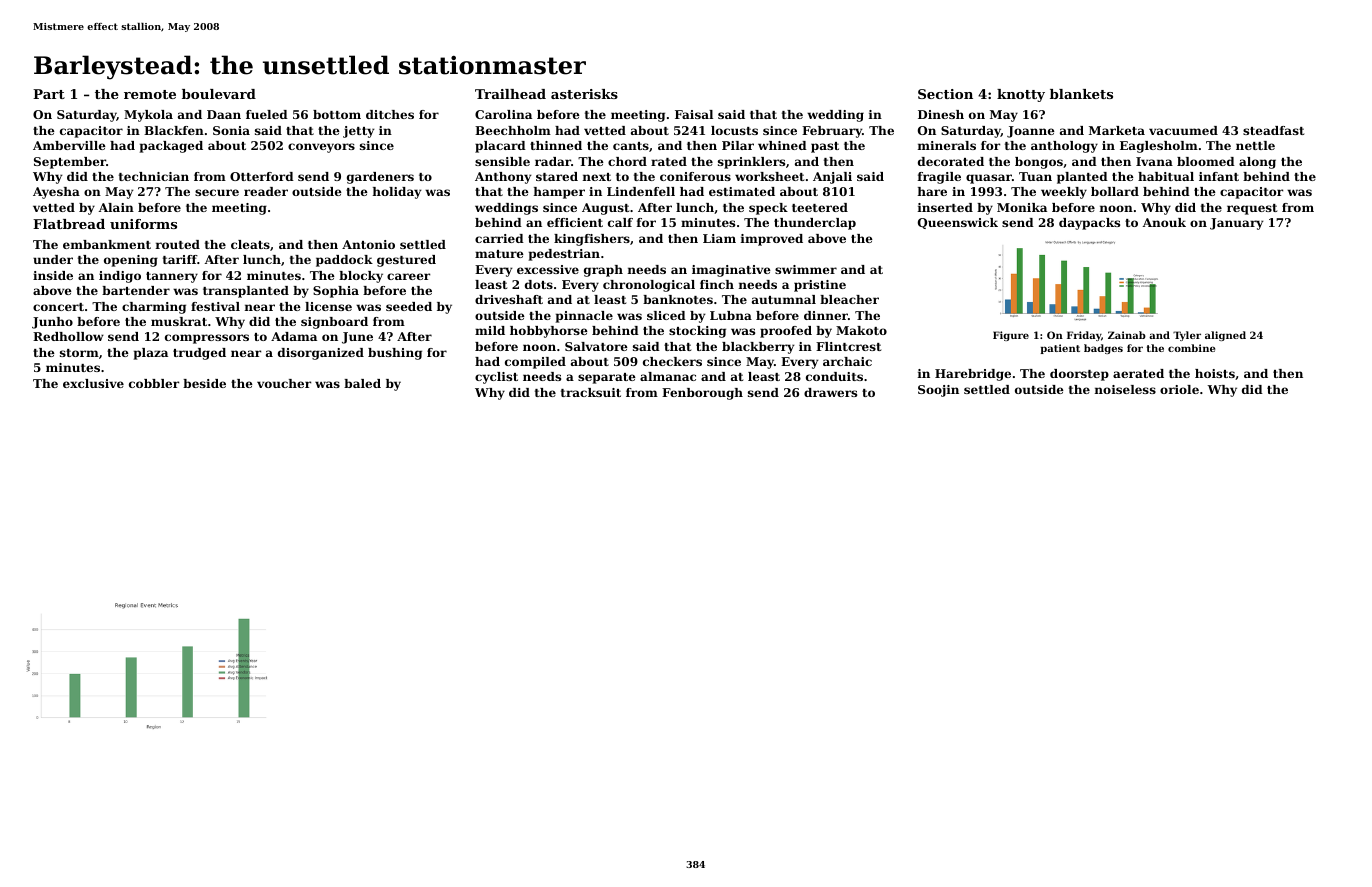 This screenshot has width=1372, height=887. What do you see at coordinates (820, 286) in the screenshot?
I see `pristine` at bounding box center [820, 286].
